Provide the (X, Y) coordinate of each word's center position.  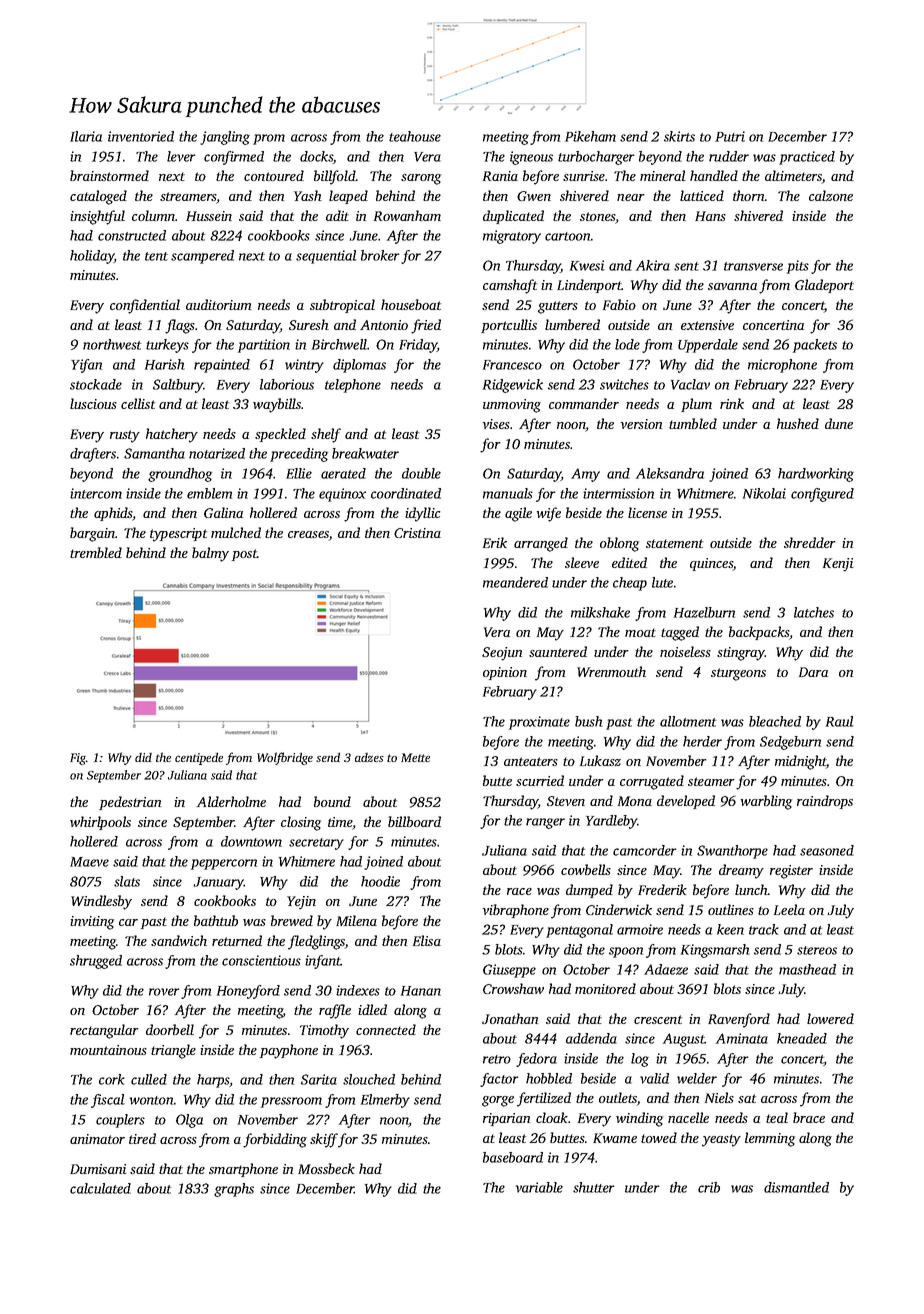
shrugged (96, 962)
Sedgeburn (790, 743)
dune (839, 423)
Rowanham (407, 215)
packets (815, 346)
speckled (280, 435)
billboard (414, 821)
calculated (100, 1188)
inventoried (141, 136)
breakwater (365, 453)
